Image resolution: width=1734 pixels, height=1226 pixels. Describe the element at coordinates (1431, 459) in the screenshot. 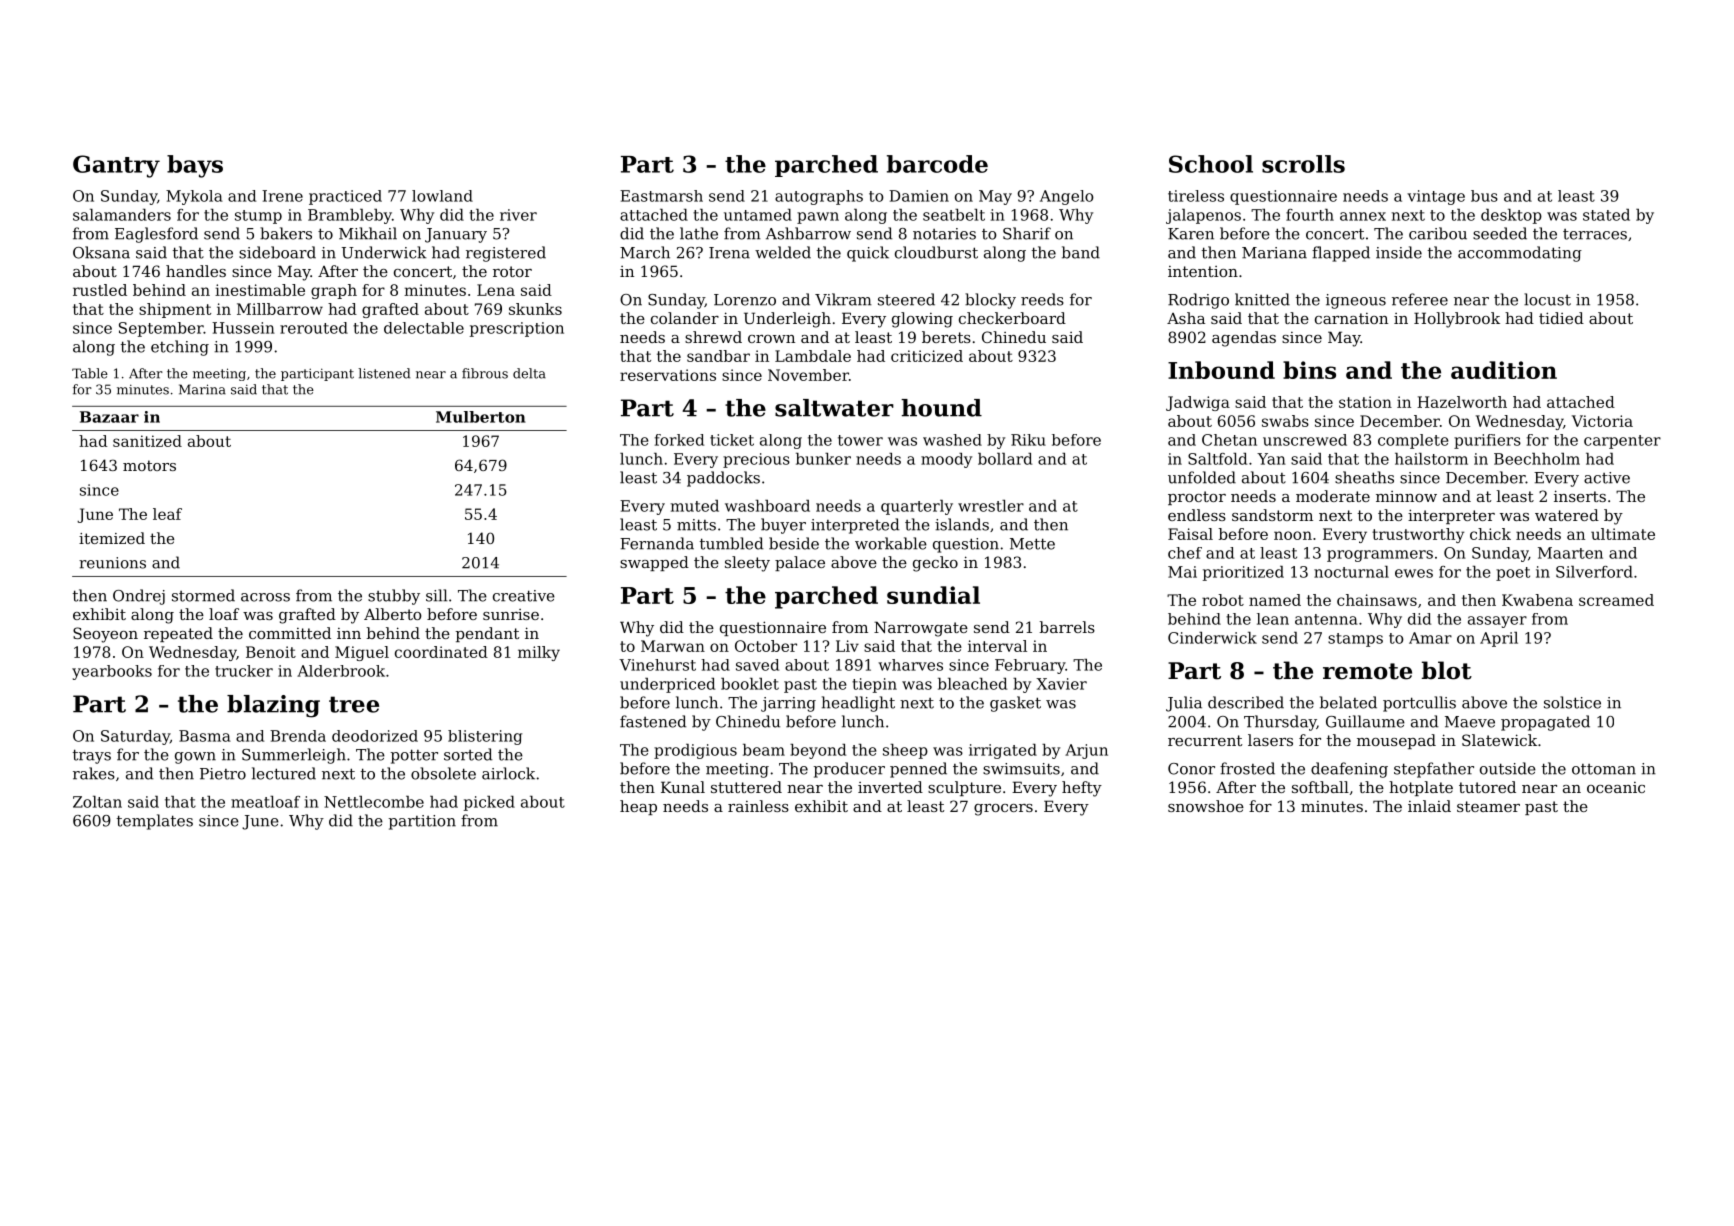

I see `hailstorm` at that location.
